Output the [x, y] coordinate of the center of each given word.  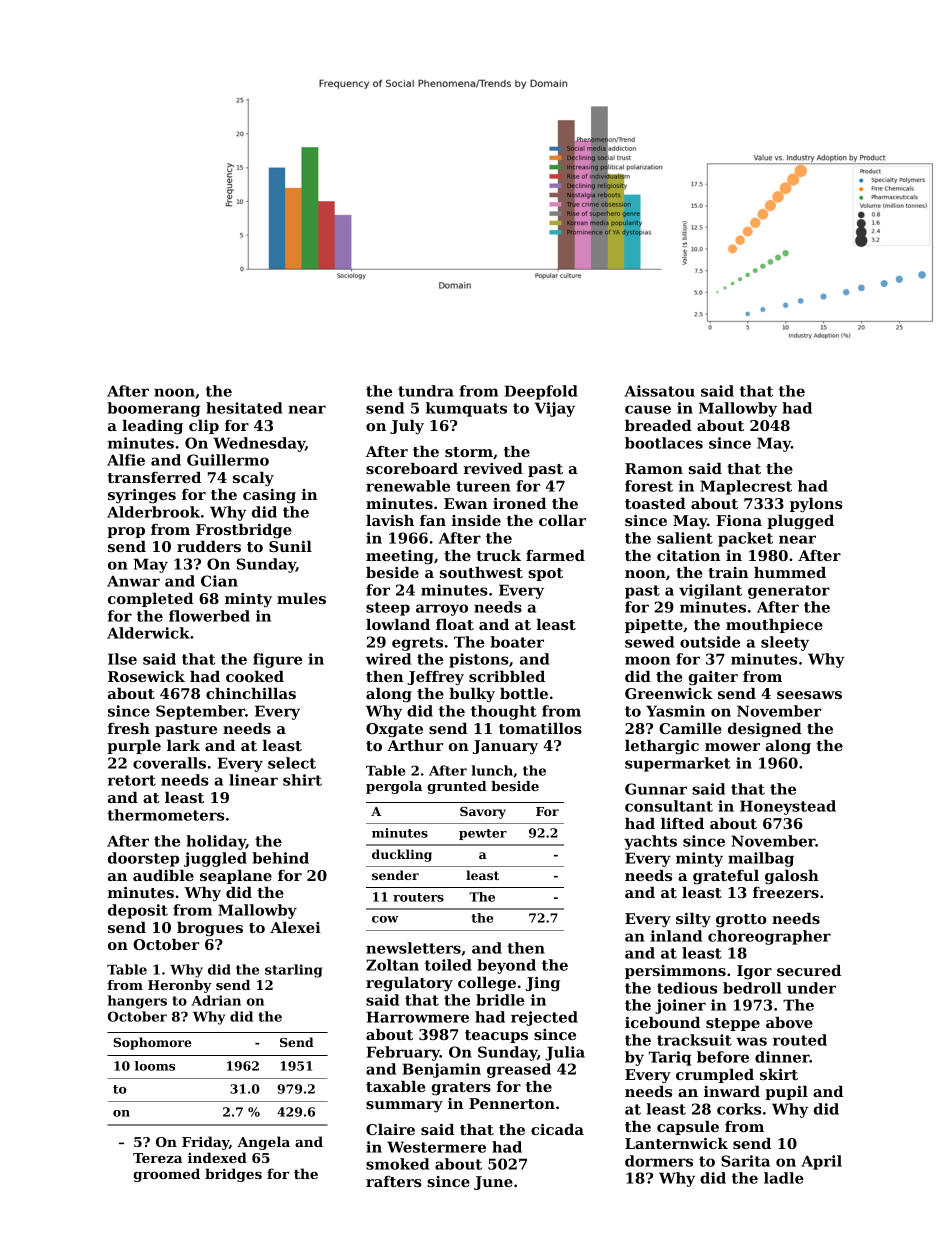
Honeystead [788, 807]
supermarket [678, 764]
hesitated [244, 408]
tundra [426, 391]
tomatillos [540, 728]
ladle [784, 1178]
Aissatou [660, 391]
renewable [408, 486]
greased [519, 1070]
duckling [402, 855]
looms [155, 1066]
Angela [263, 1143]
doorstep [143, 859]
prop [126, 532]
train [728, 572]
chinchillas [251, 693]
